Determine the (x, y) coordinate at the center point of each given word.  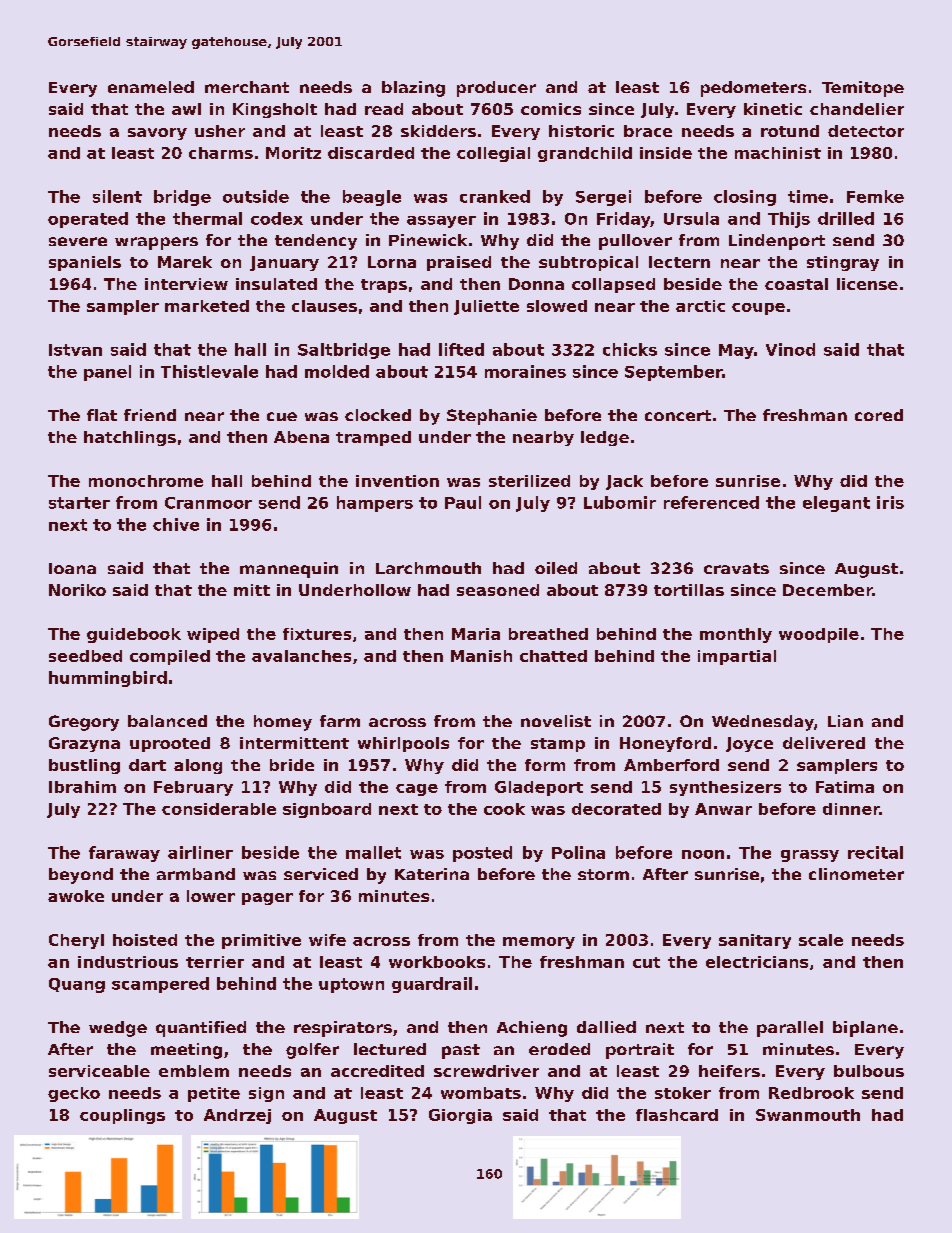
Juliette (486, 307)
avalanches (301, 656)
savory (157, 134)
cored (879, 415)
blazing (413, 89)
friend (150, 415)
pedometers (753, 89)
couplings (122, 1116)
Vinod (790, 349)
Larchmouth (428, 568)
